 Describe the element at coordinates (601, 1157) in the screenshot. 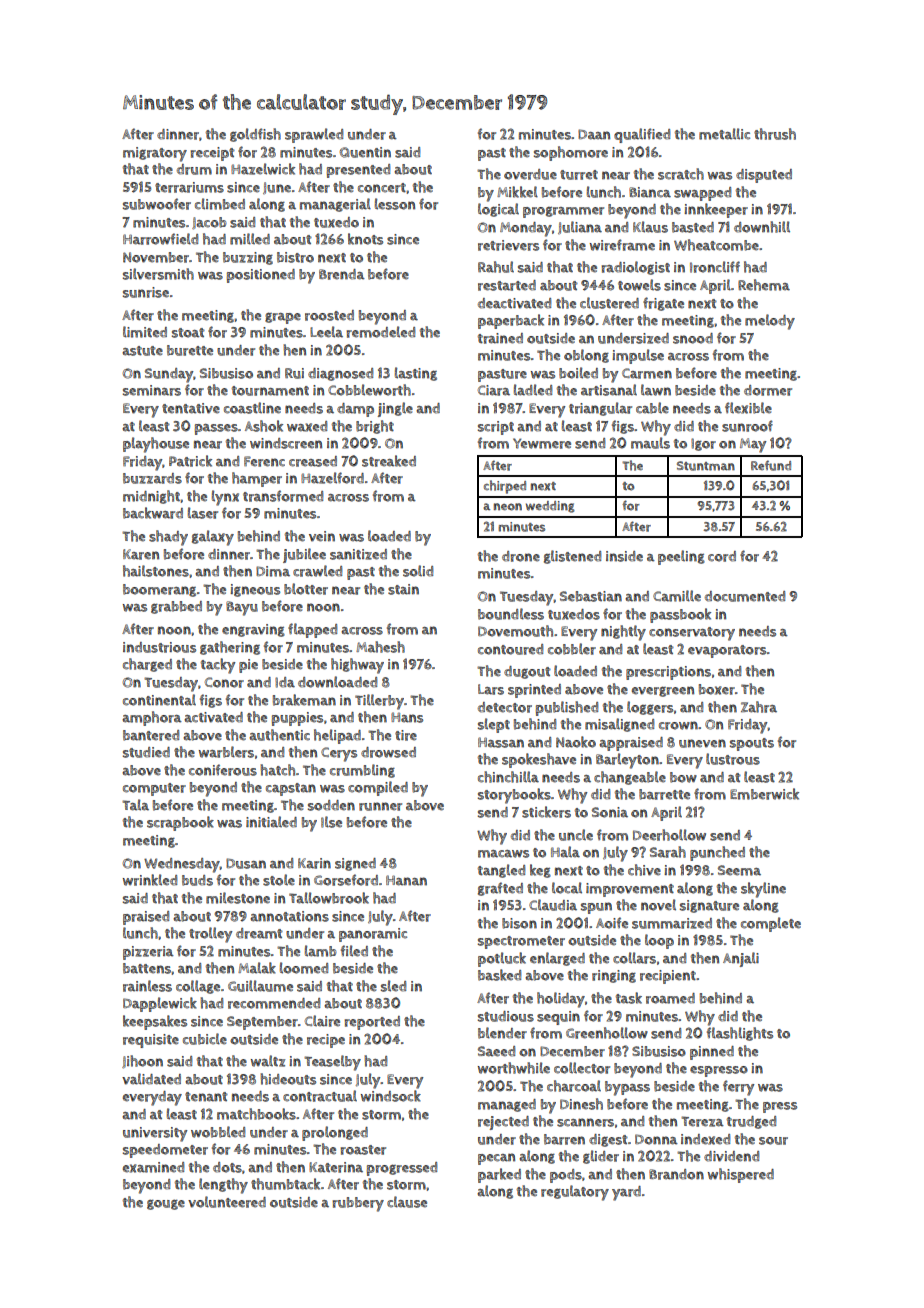

I see `glider` at that location.
